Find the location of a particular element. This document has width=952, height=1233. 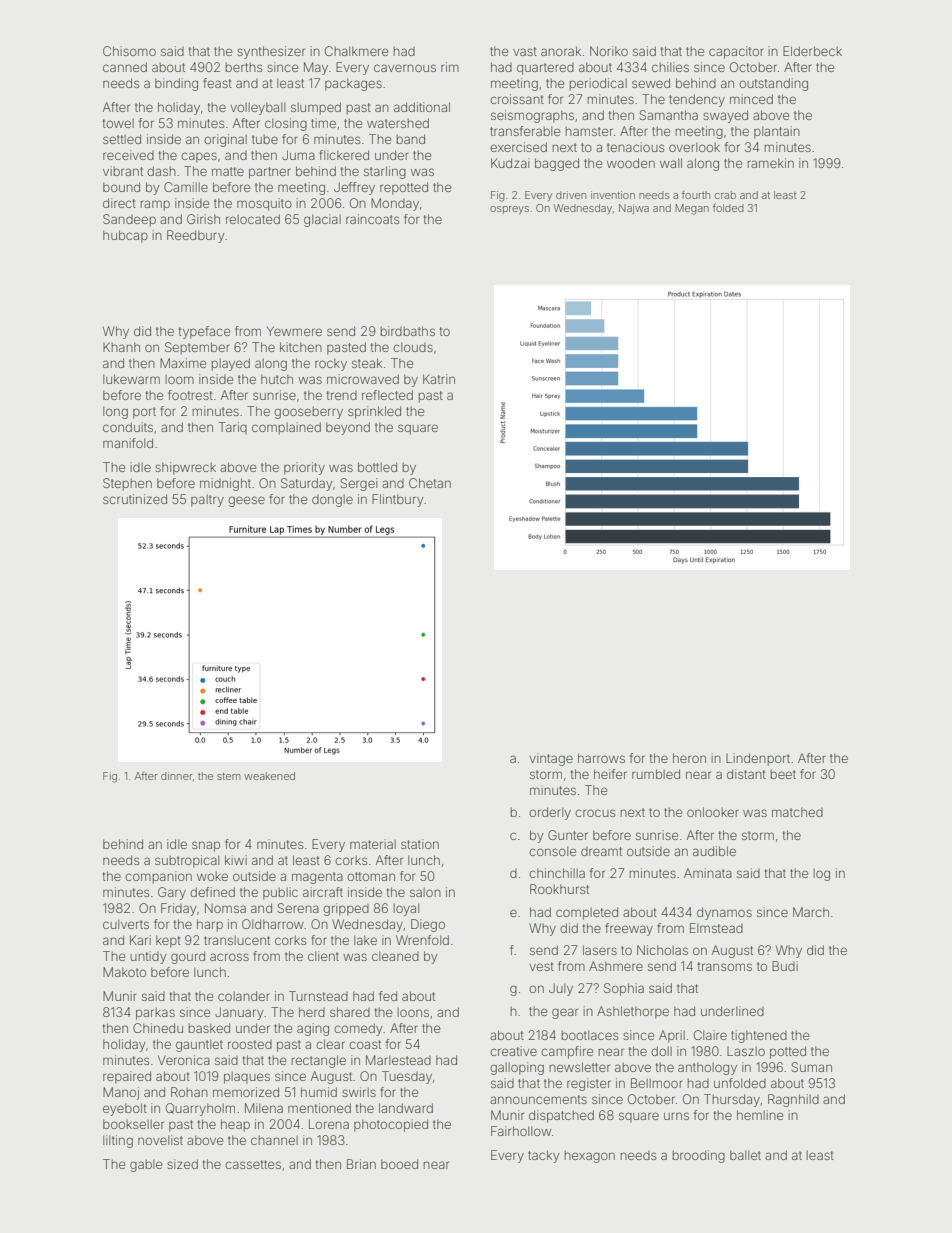

weakened is located at coordinates (269, 776).
